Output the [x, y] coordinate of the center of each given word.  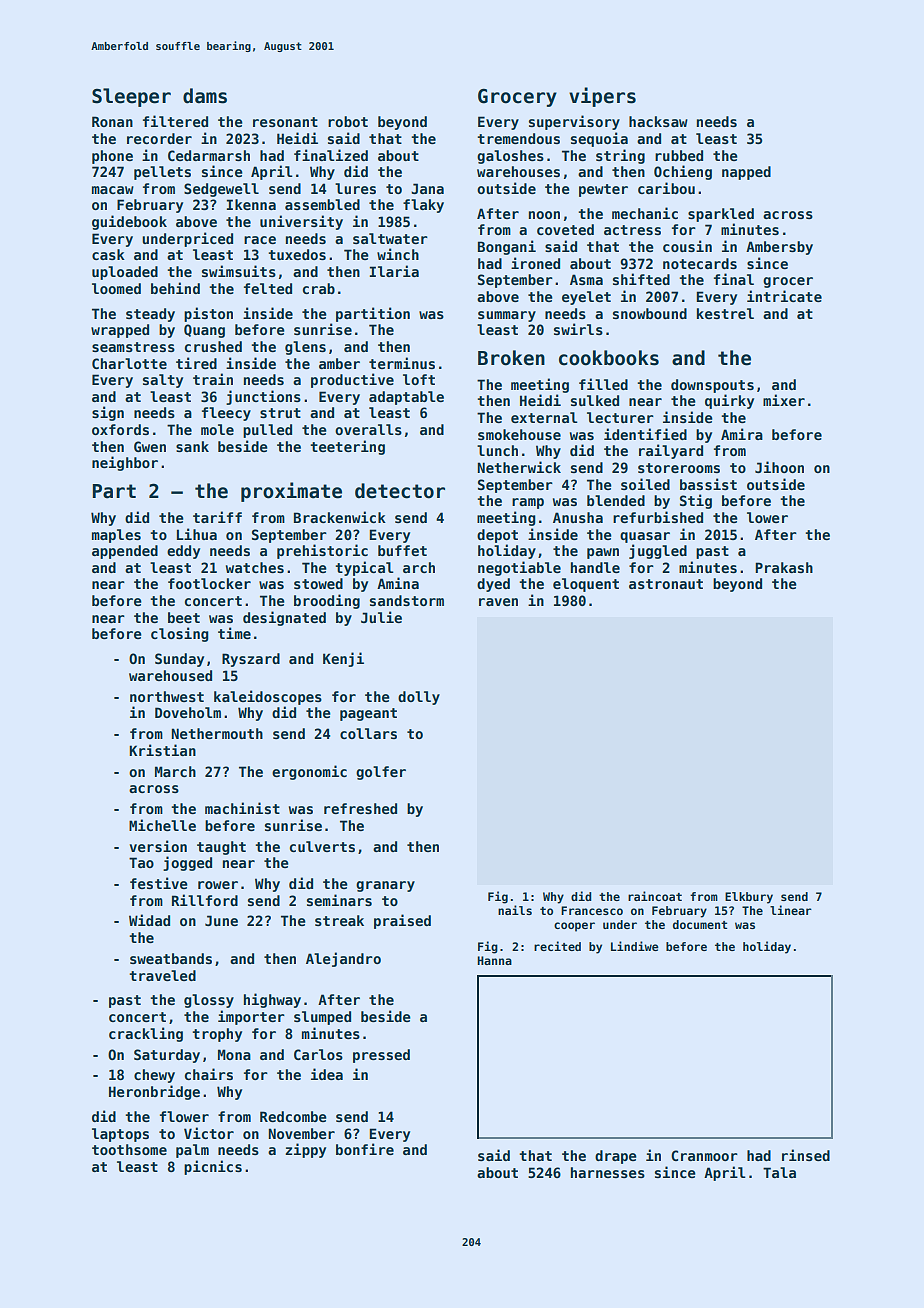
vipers [602, 97]
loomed [116, 288]
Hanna [494, 960]
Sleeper [131, 97]
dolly [419, 698]
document [700, 924]
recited [557, 946]
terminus [402, 363]
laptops [120, 1135]
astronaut [666, 584]
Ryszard [251, 660]
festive [159, 883]
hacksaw [658, 121]
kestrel [725, 313]
